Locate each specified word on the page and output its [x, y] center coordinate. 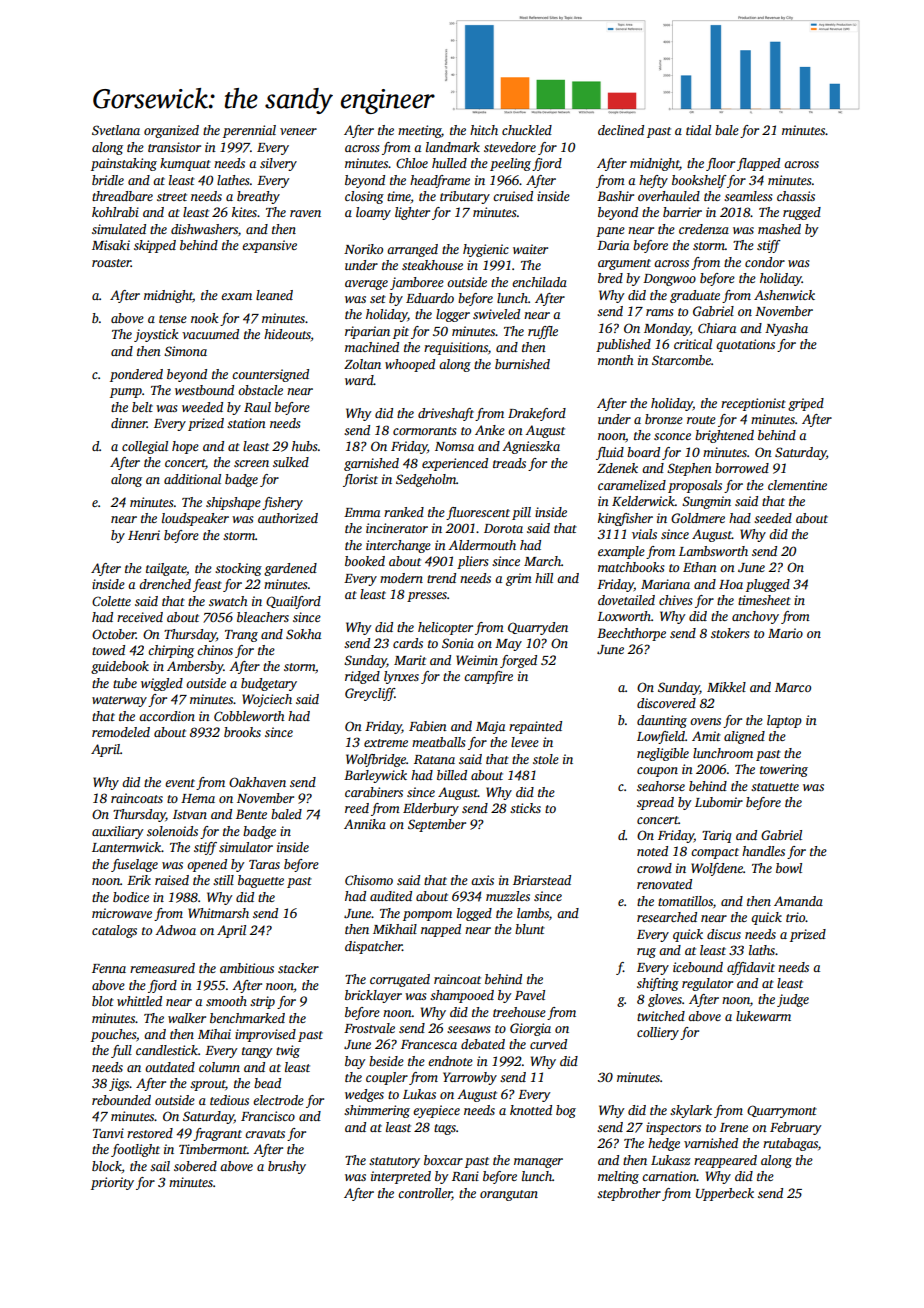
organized [171, 131]
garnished [371, 464]
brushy [287, 1167]
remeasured [162, 968]
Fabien [428, 726]
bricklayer [373, 996]
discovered [666, 703]
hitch [484, 130]
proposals [695, 486]
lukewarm [763, 1016]
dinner [129, 423]
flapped [758, 164]
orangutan [509, 1195]
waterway [119, 701]
